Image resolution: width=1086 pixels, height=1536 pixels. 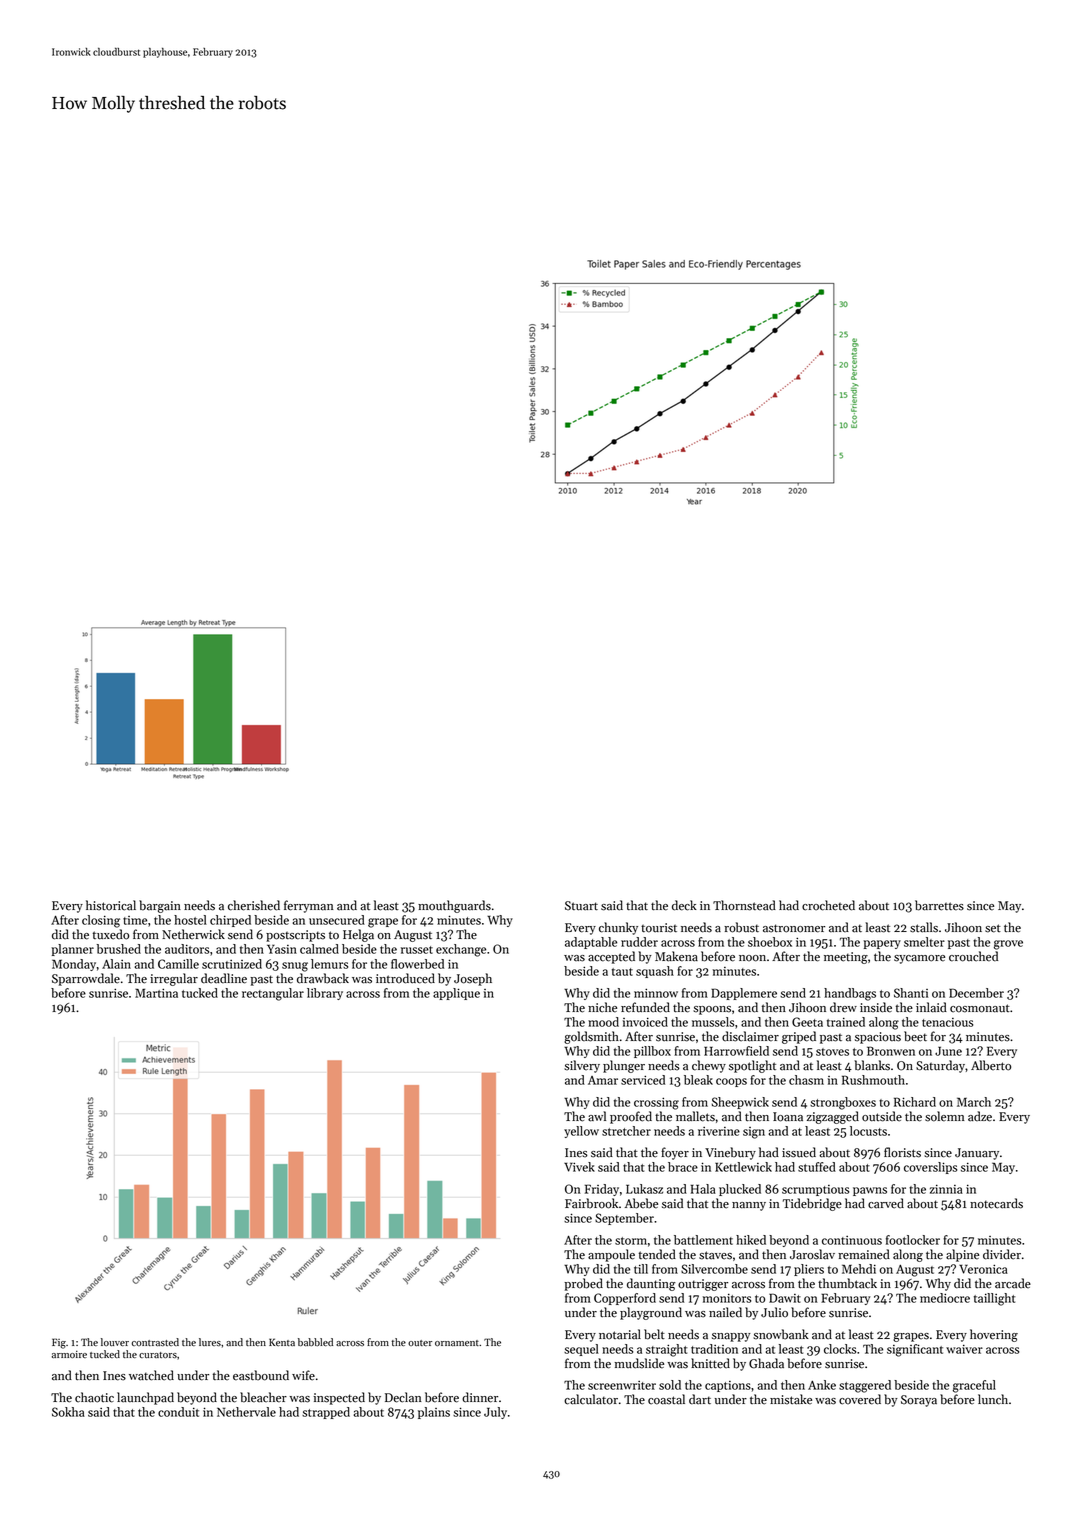 What do you see at coordinates (591, 1037) in the screenshot?
I see `goldsmith` at bounding box center [591, 1037].
